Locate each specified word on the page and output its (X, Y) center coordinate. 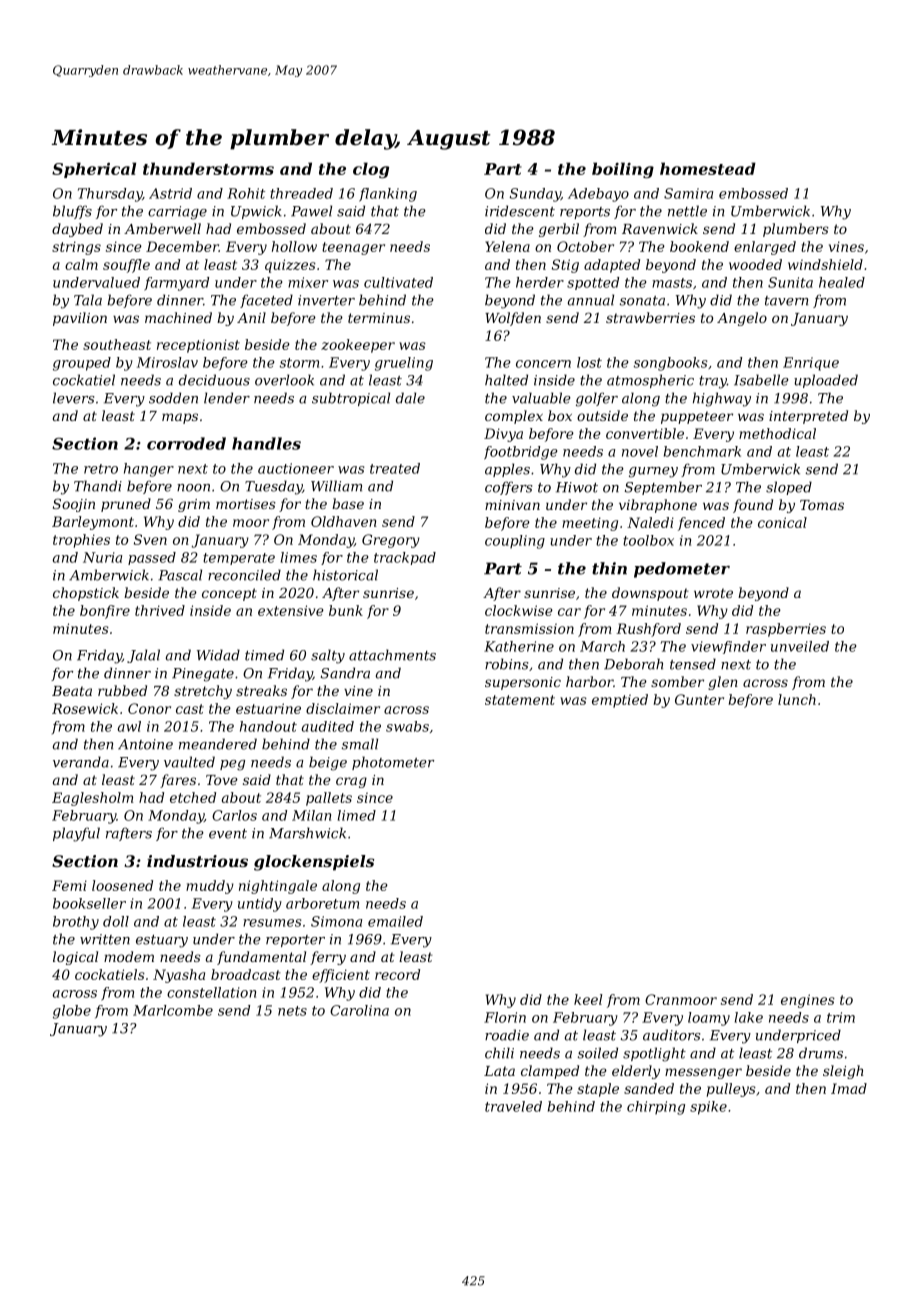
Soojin (74, 505)
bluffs (72, 212)
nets (292, 1011)
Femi (69, 885)
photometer (393, 763)
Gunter (699, 699)
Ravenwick (660, 228)
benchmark (702, 451)
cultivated (398, 282)
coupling (515, 542)
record (397, 974)
